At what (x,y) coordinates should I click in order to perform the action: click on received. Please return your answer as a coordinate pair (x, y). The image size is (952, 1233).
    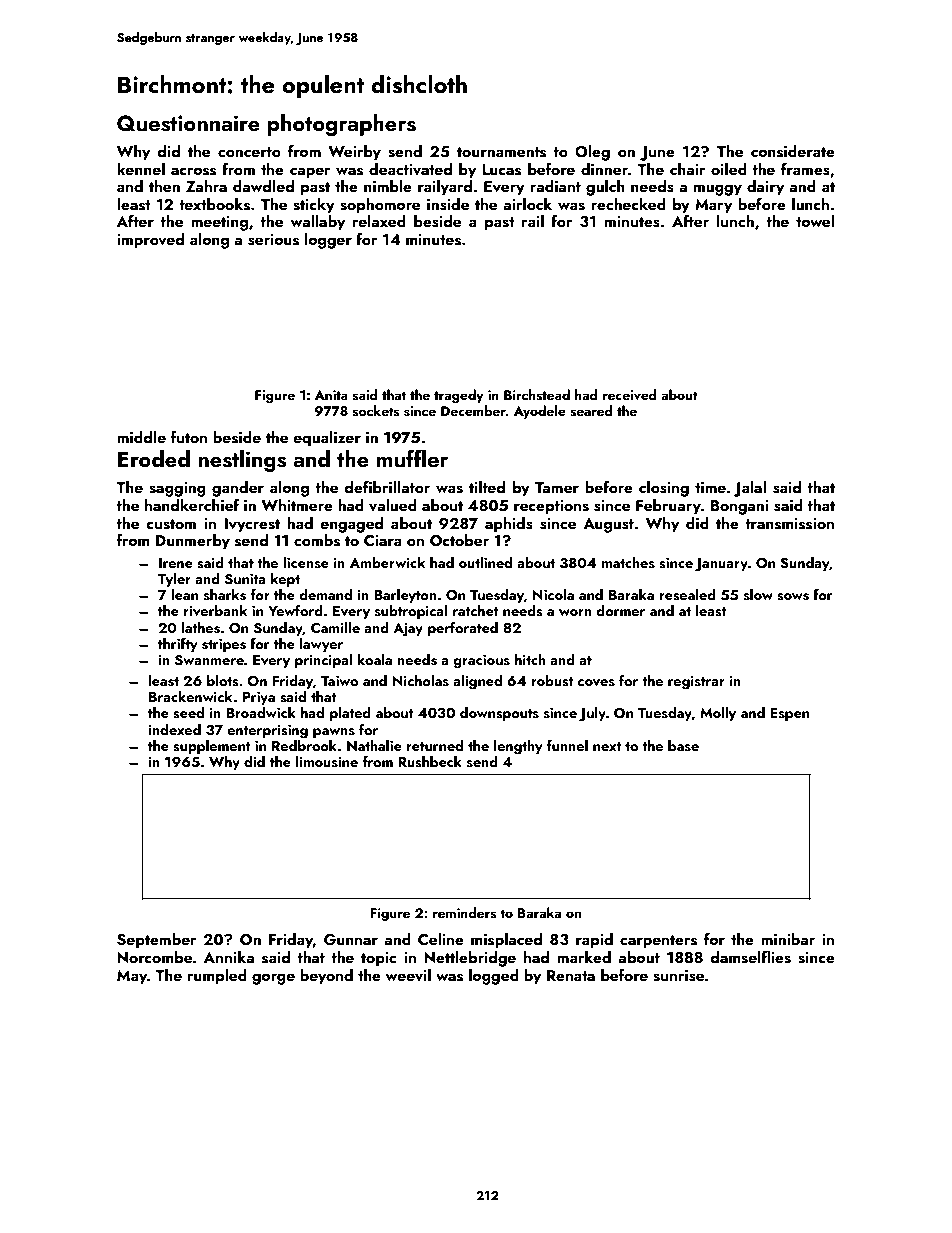
    Looking at the image, I should click on (630, 394).
